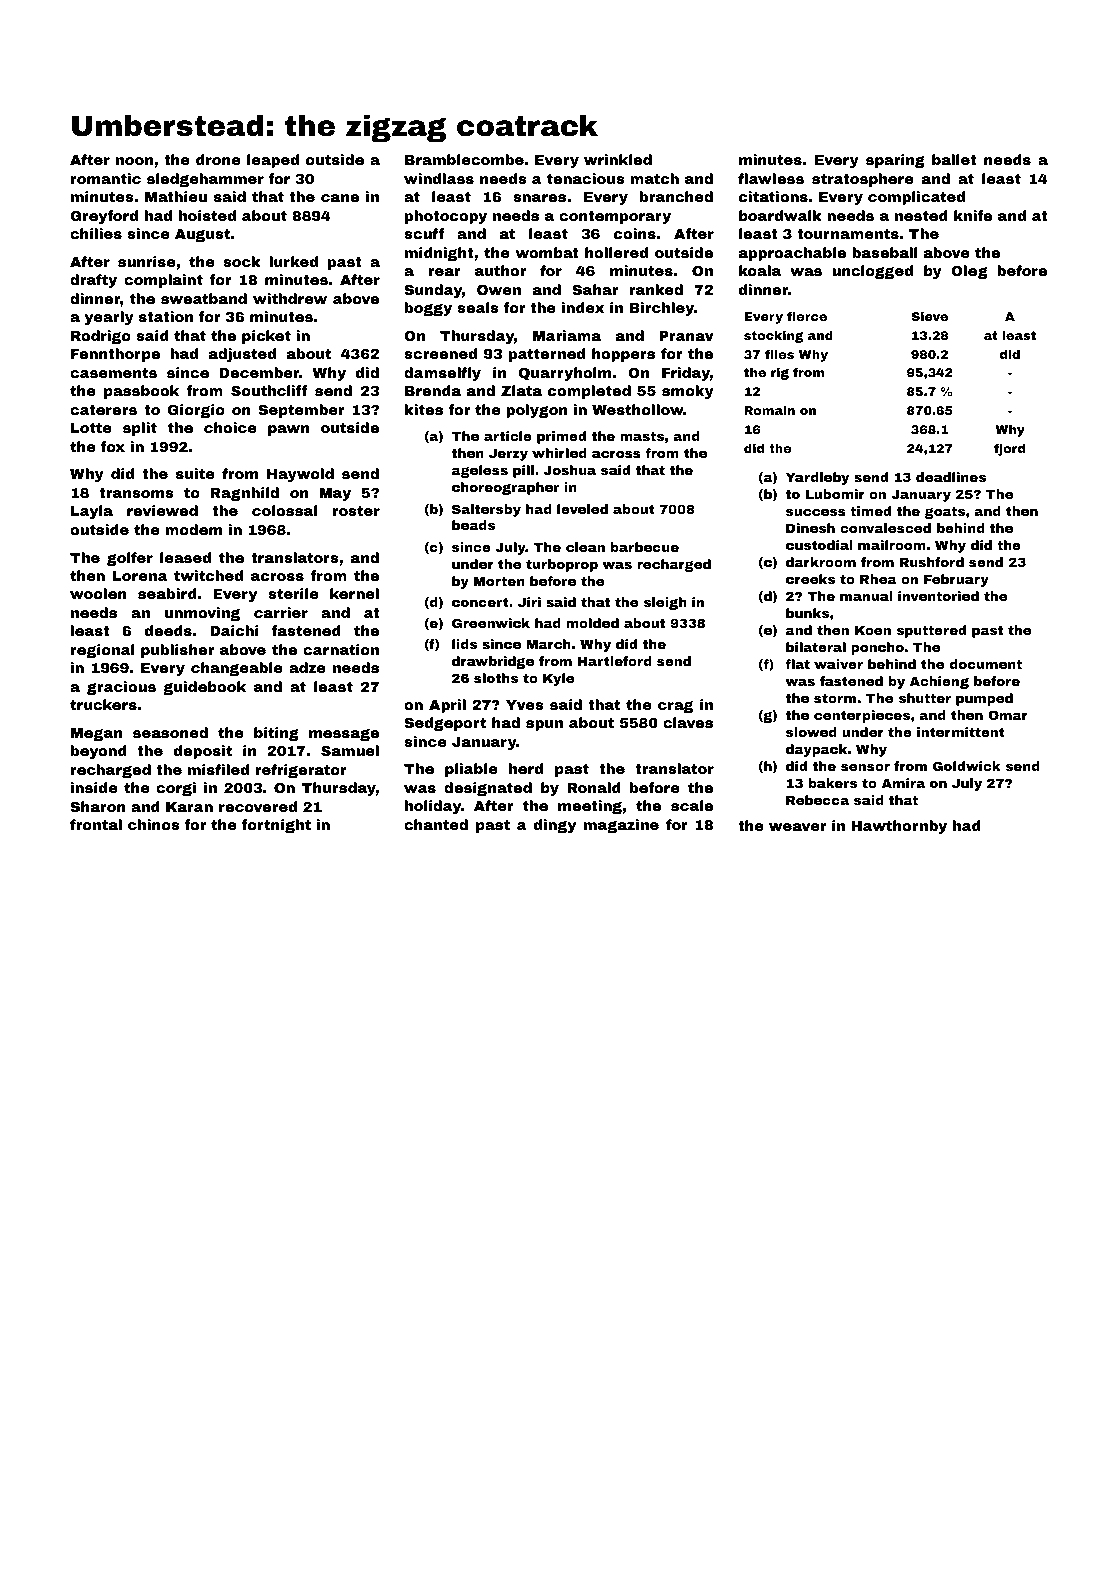 This screenshot has height=1580, width=1118. I want to click on Birchley, so click(662, 309).
